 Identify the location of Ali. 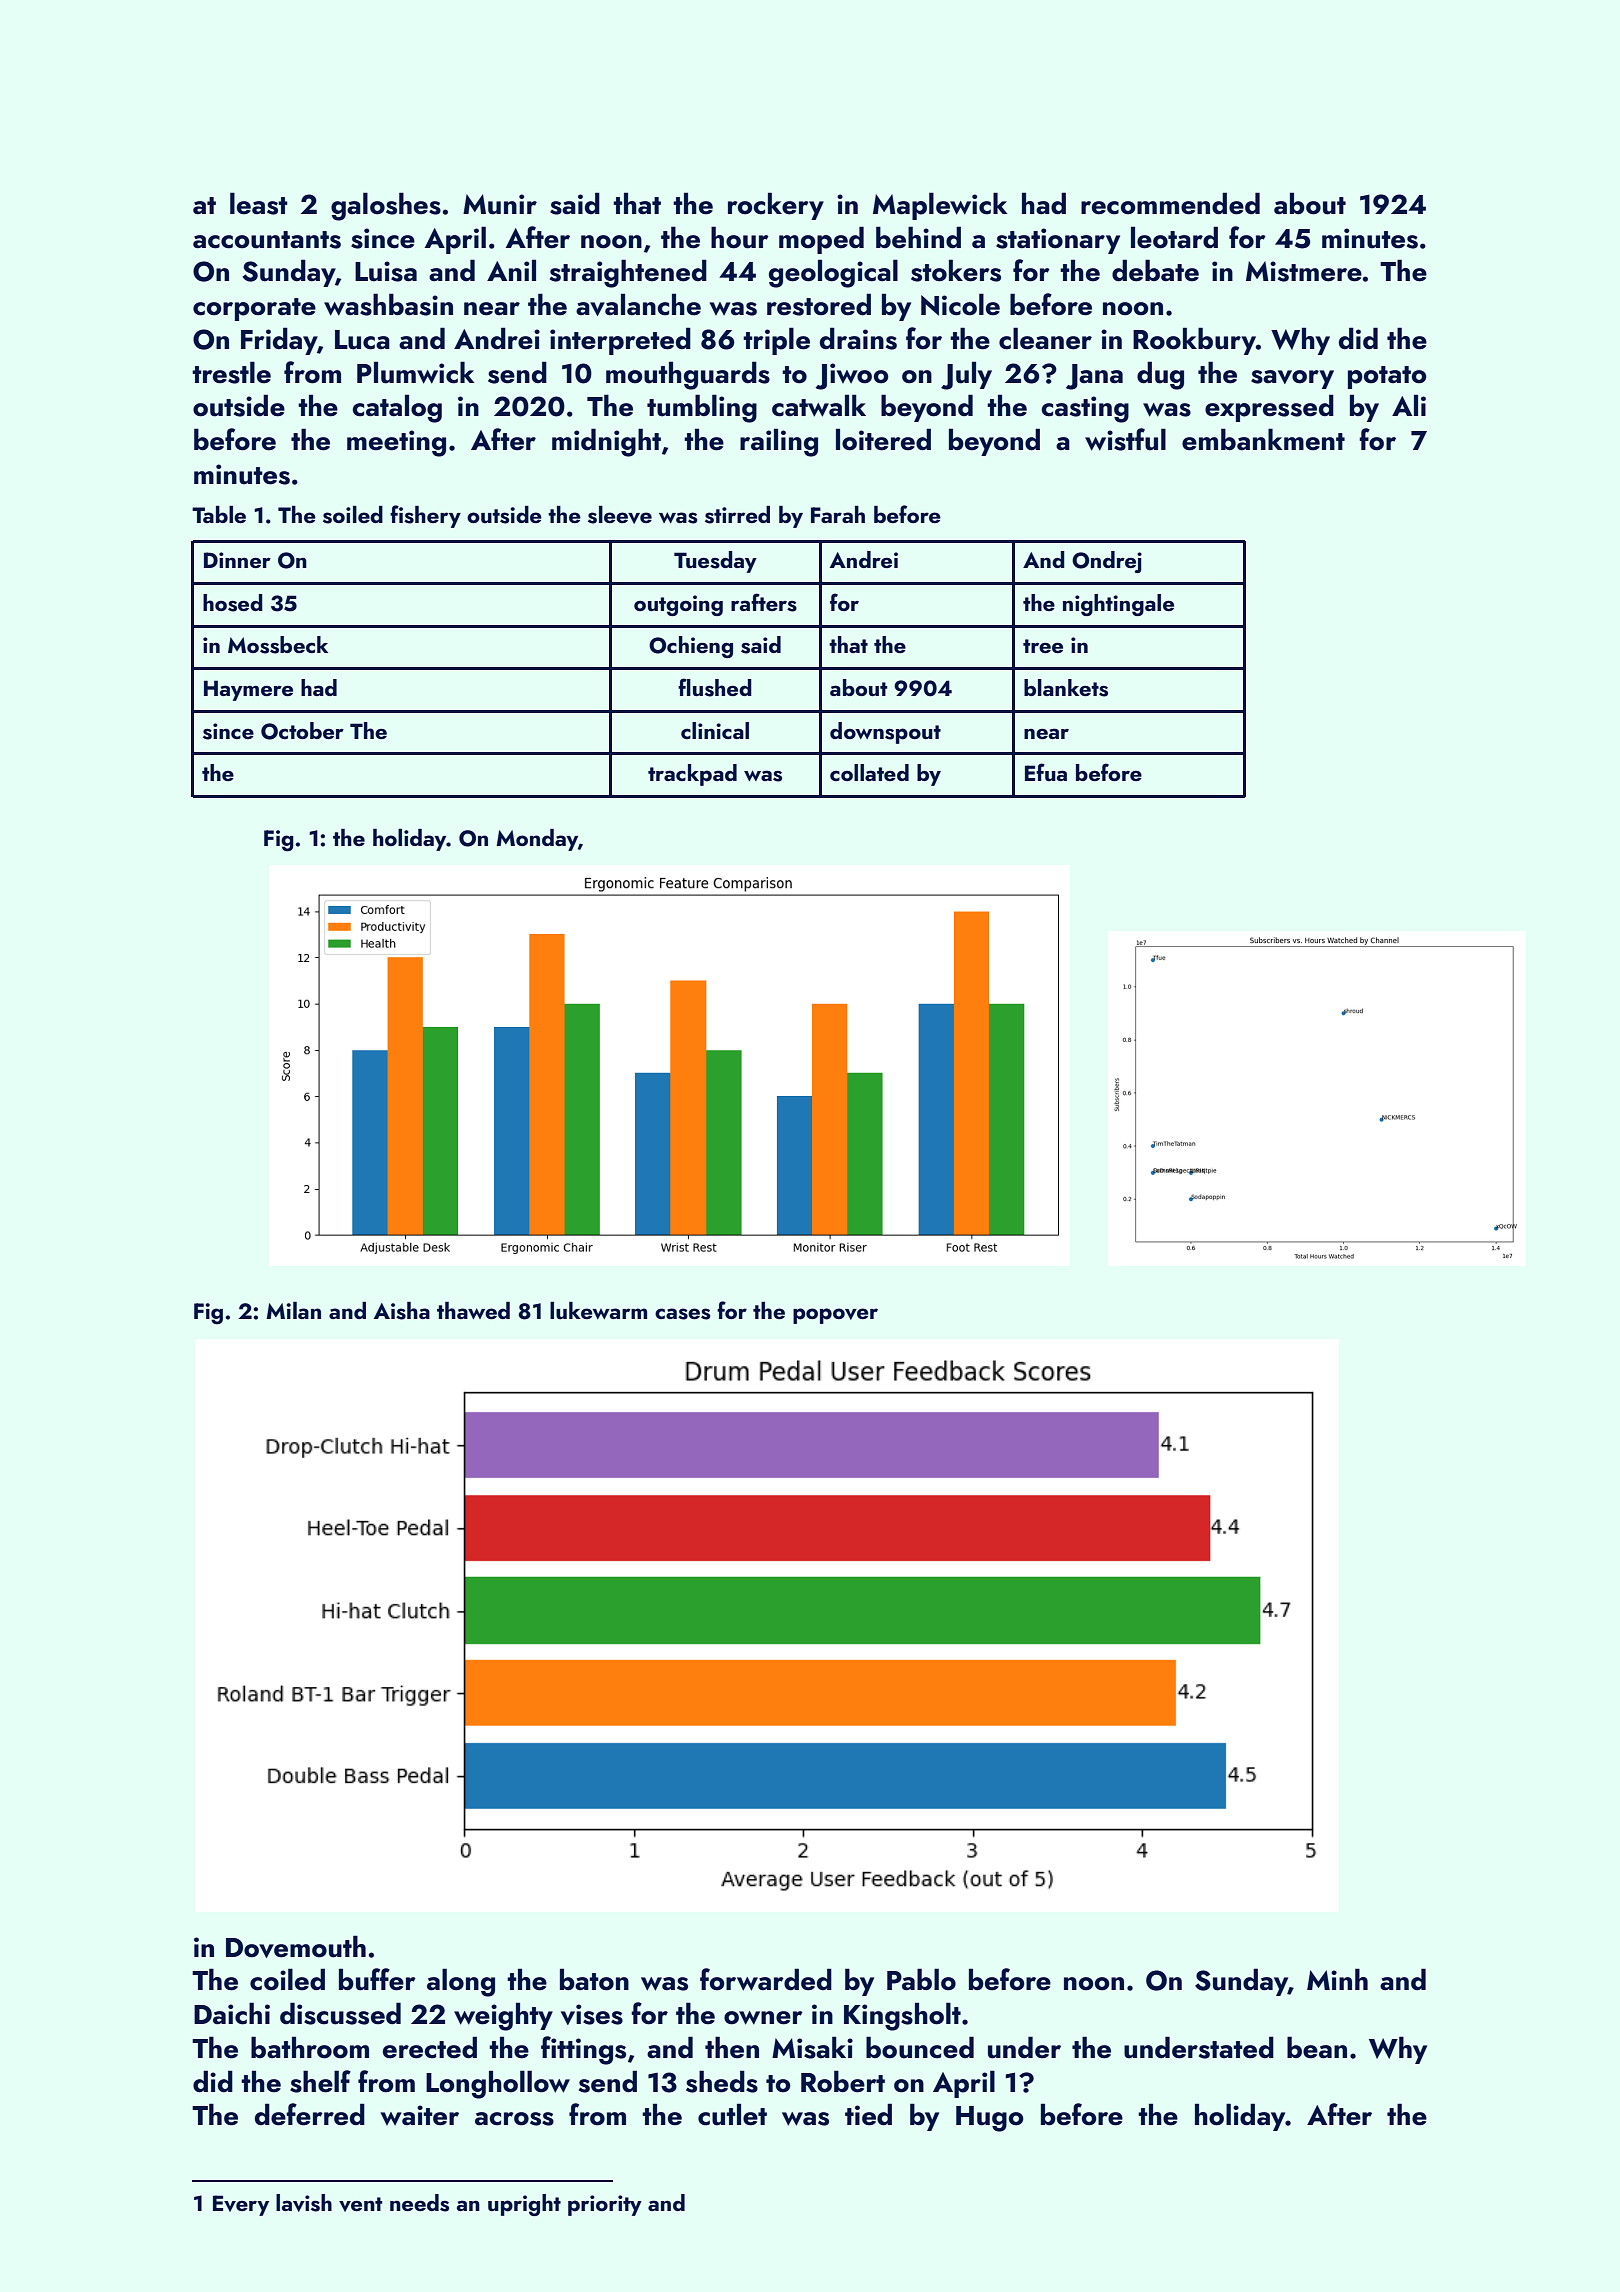
(1409, 405).
